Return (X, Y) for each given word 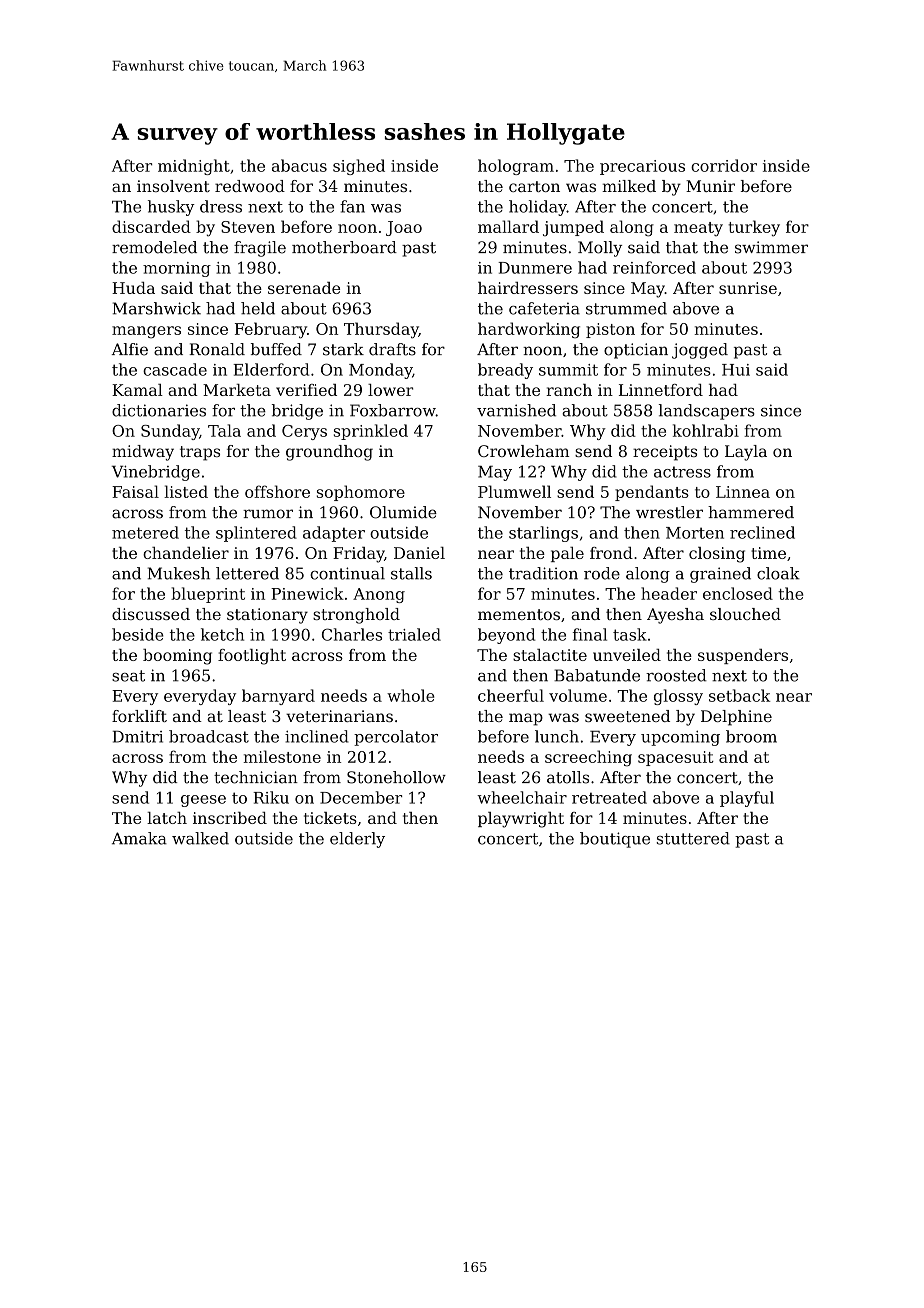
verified (306, 390)
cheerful (511, 695)
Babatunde (597, 675)
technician (256, 777)
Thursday (381, 330)
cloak (778, 573)
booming (177, 657)
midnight (194, 167)
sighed (359, 167)
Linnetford (661, 390)
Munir (710, 186)
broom (751, 736)
